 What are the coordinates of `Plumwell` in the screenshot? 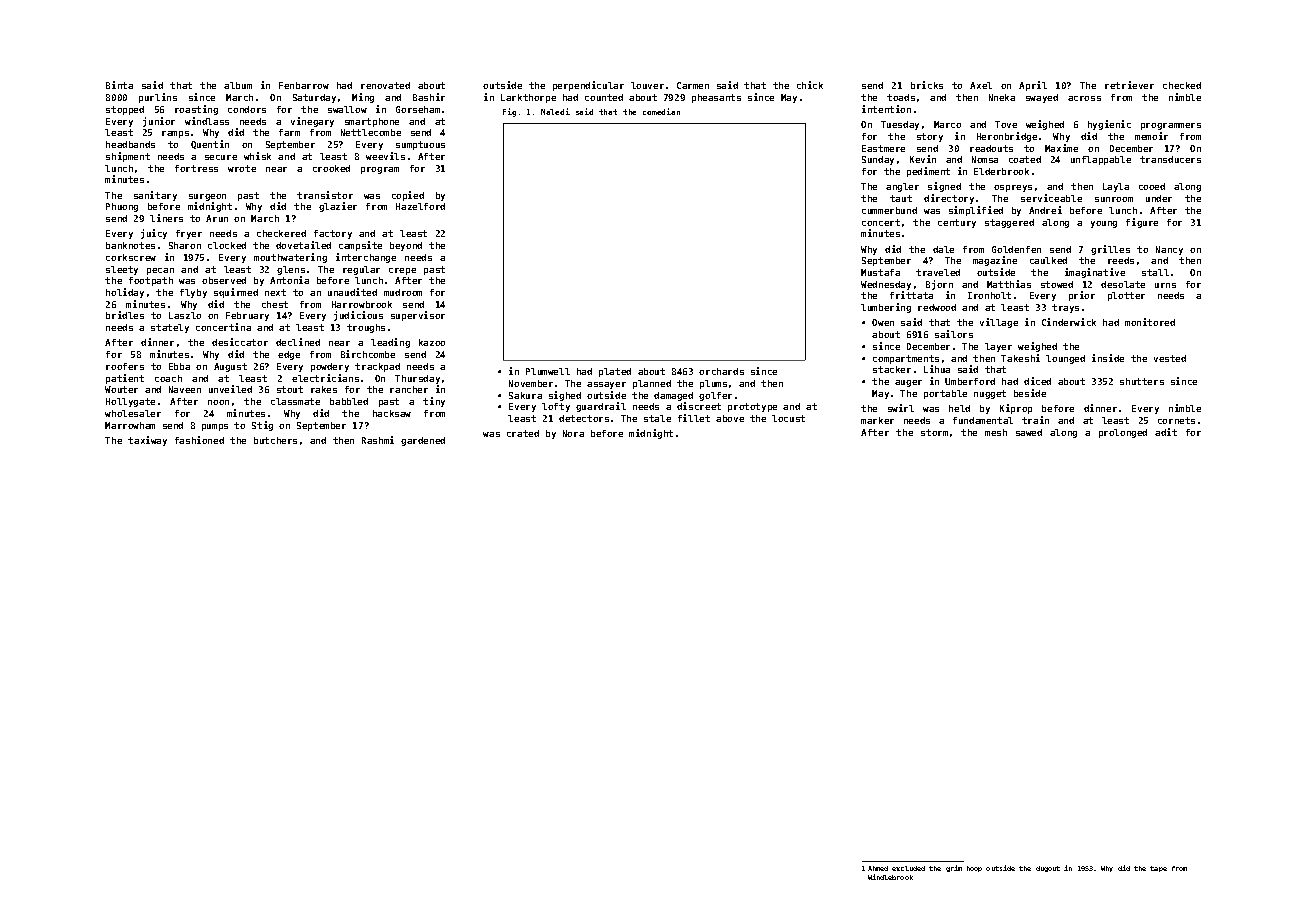 It's located at (548, 371).
